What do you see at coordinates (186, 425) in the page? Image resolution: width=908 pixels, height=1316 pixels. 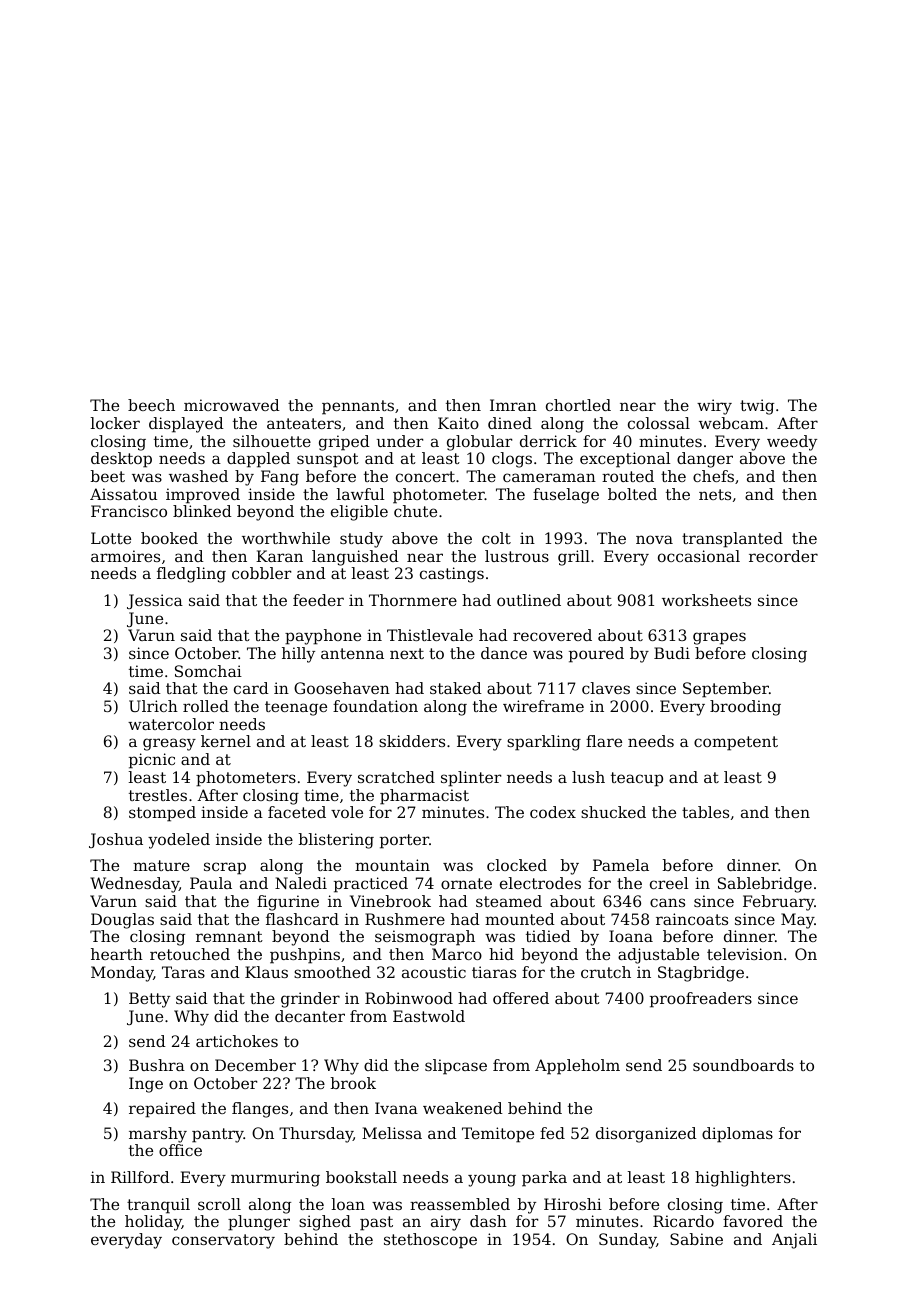 I see `displayed` at bounding box center [186, 425].
